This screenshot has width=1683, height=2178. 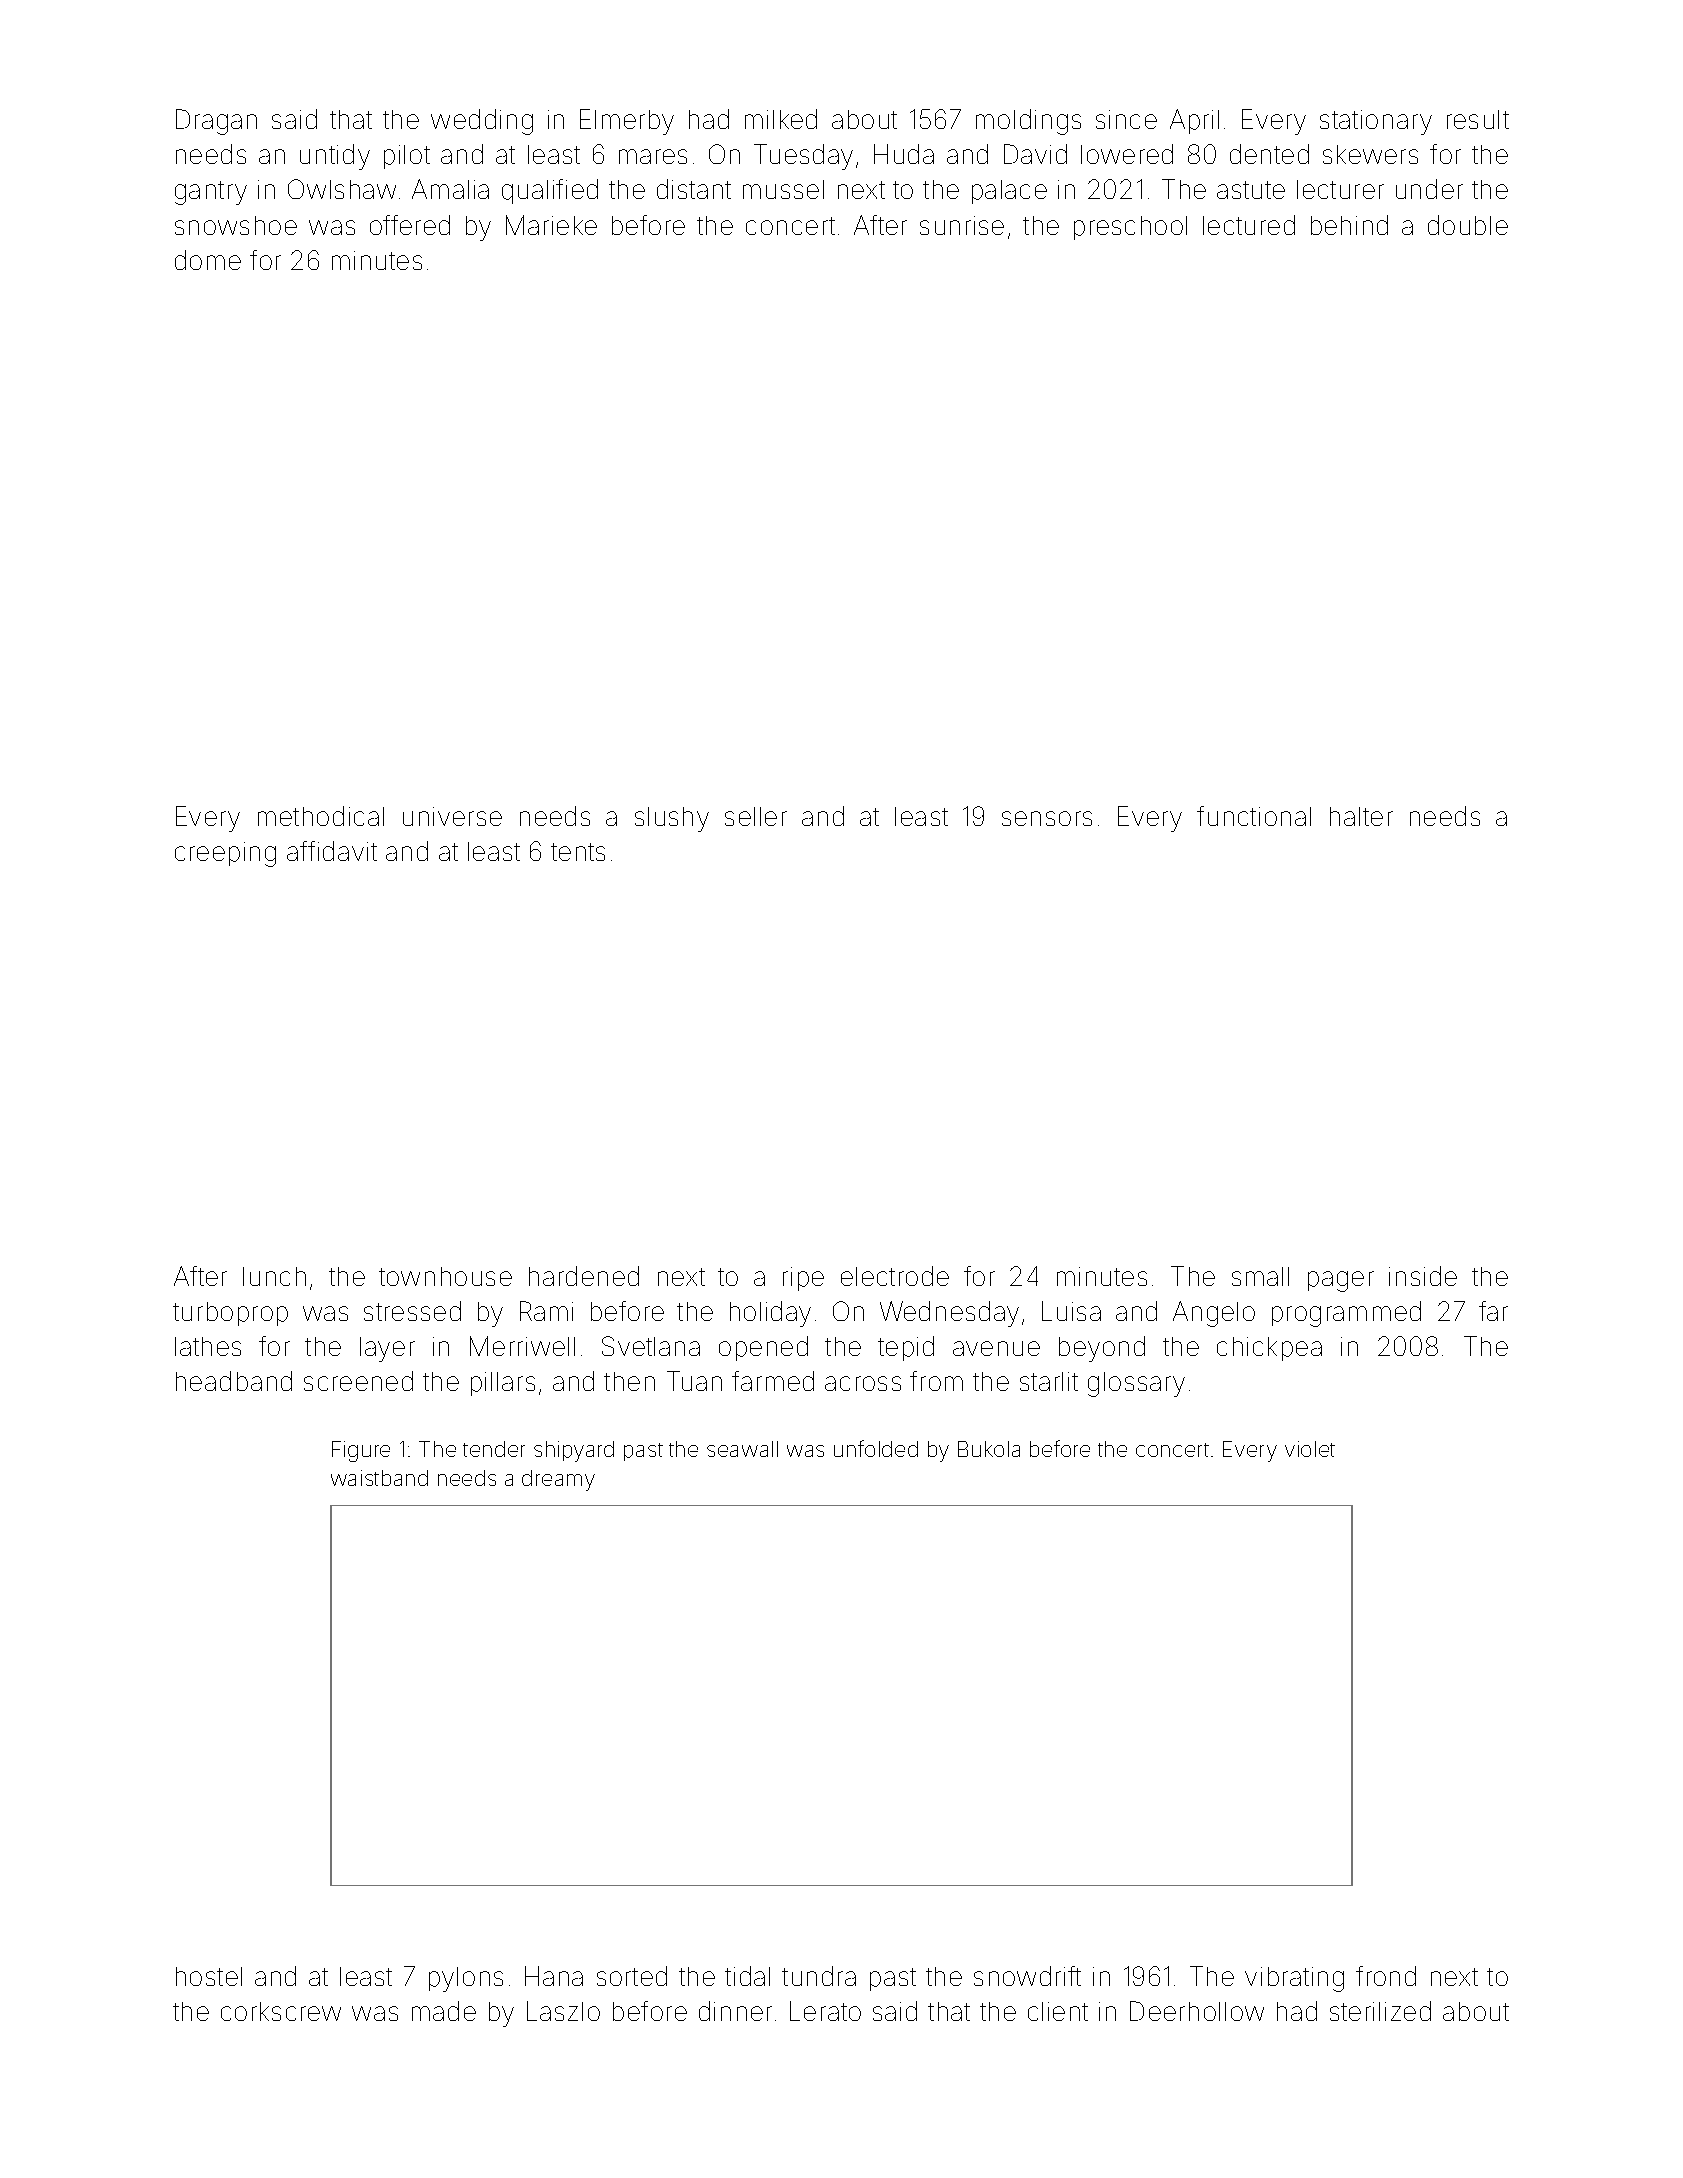 What do you see at coordinates (627, 122) in the screenshot?
I see `Elmerby` at bounding box center [627, 122].
